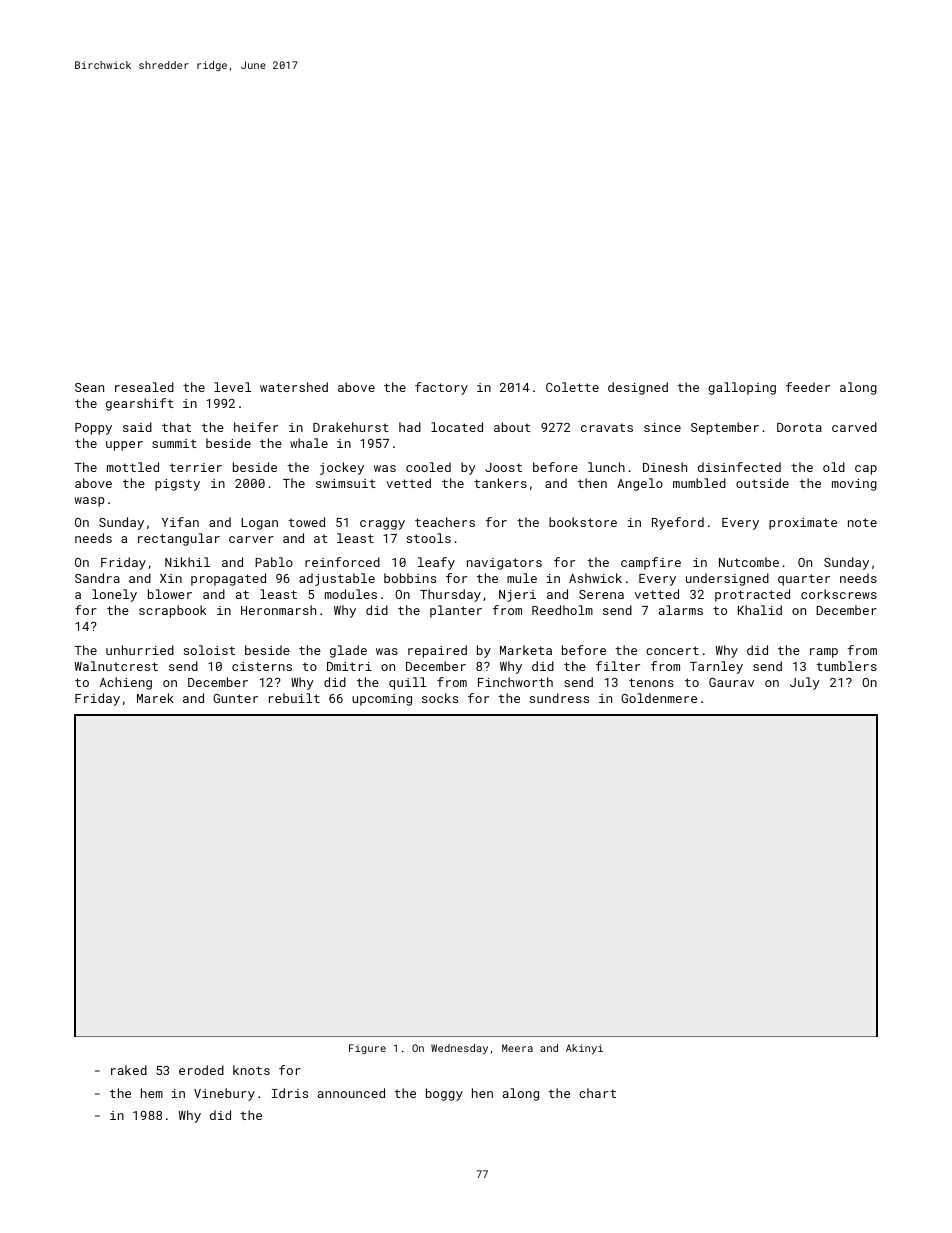 Image resolution: width=952 pixels, height=1233 pixels. I want to click on cravats, so click(607, 427).
